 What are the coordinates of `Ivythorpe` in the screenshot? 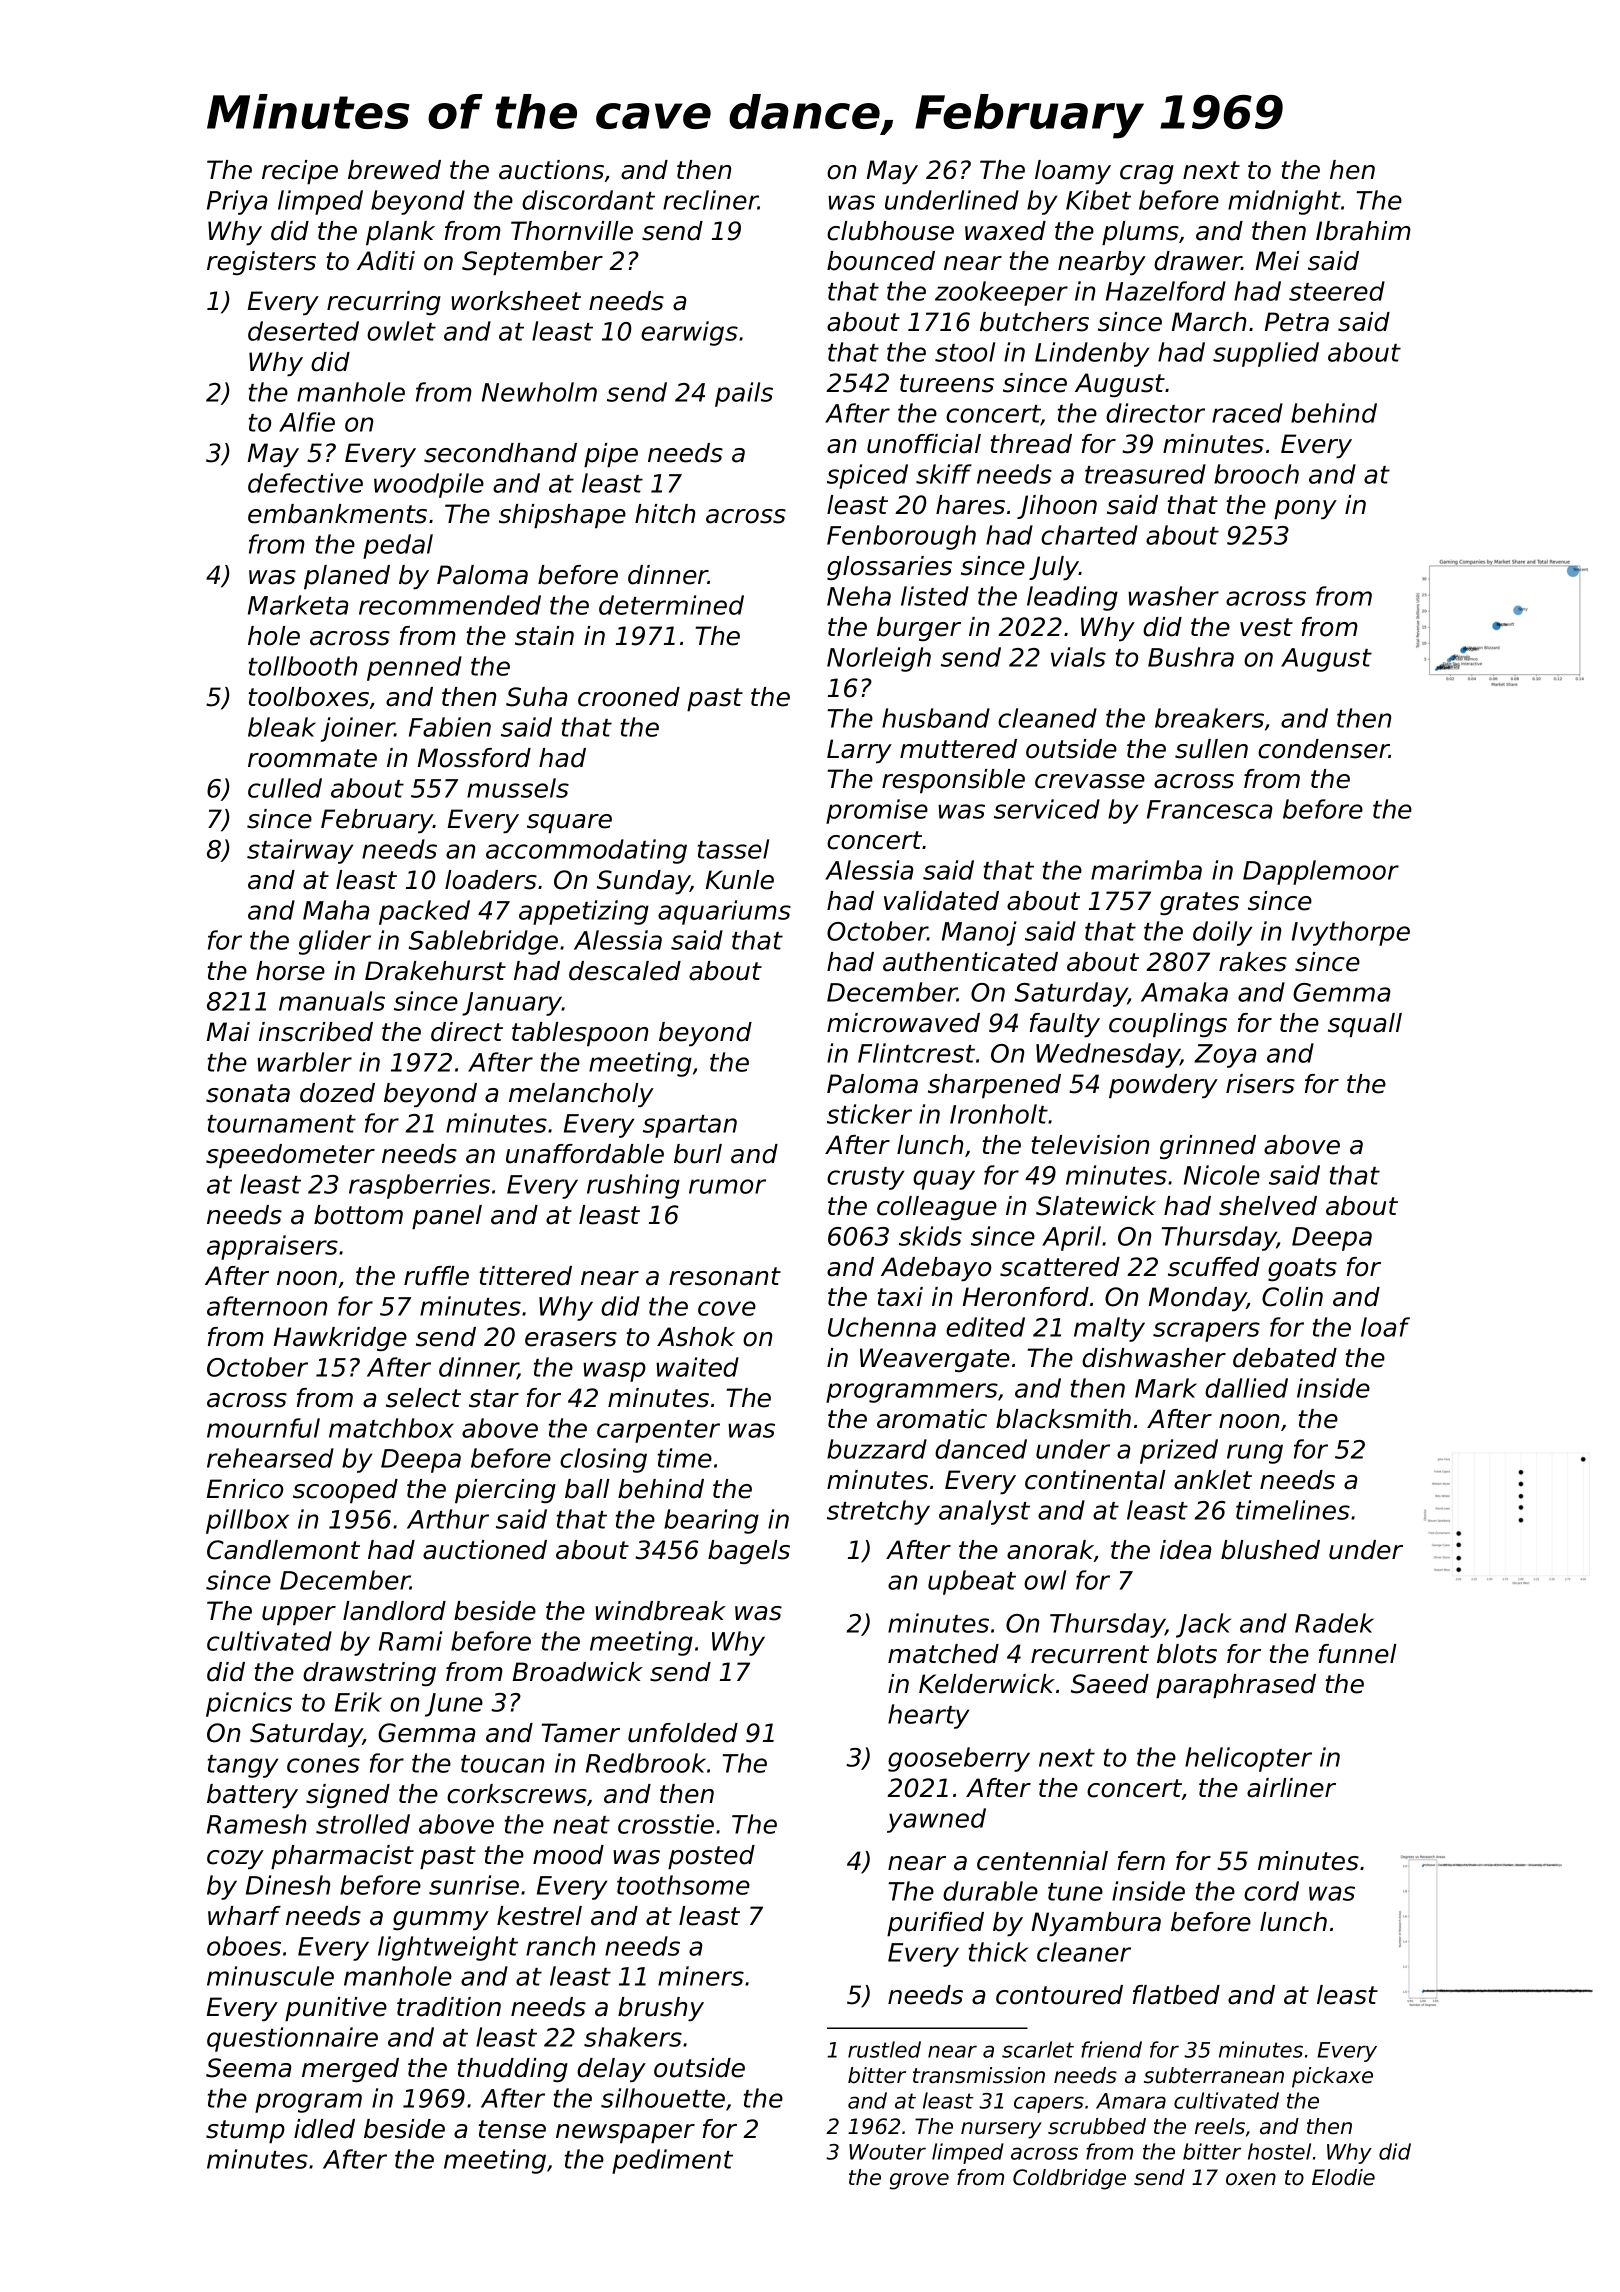 It's located at (1351, 933).
